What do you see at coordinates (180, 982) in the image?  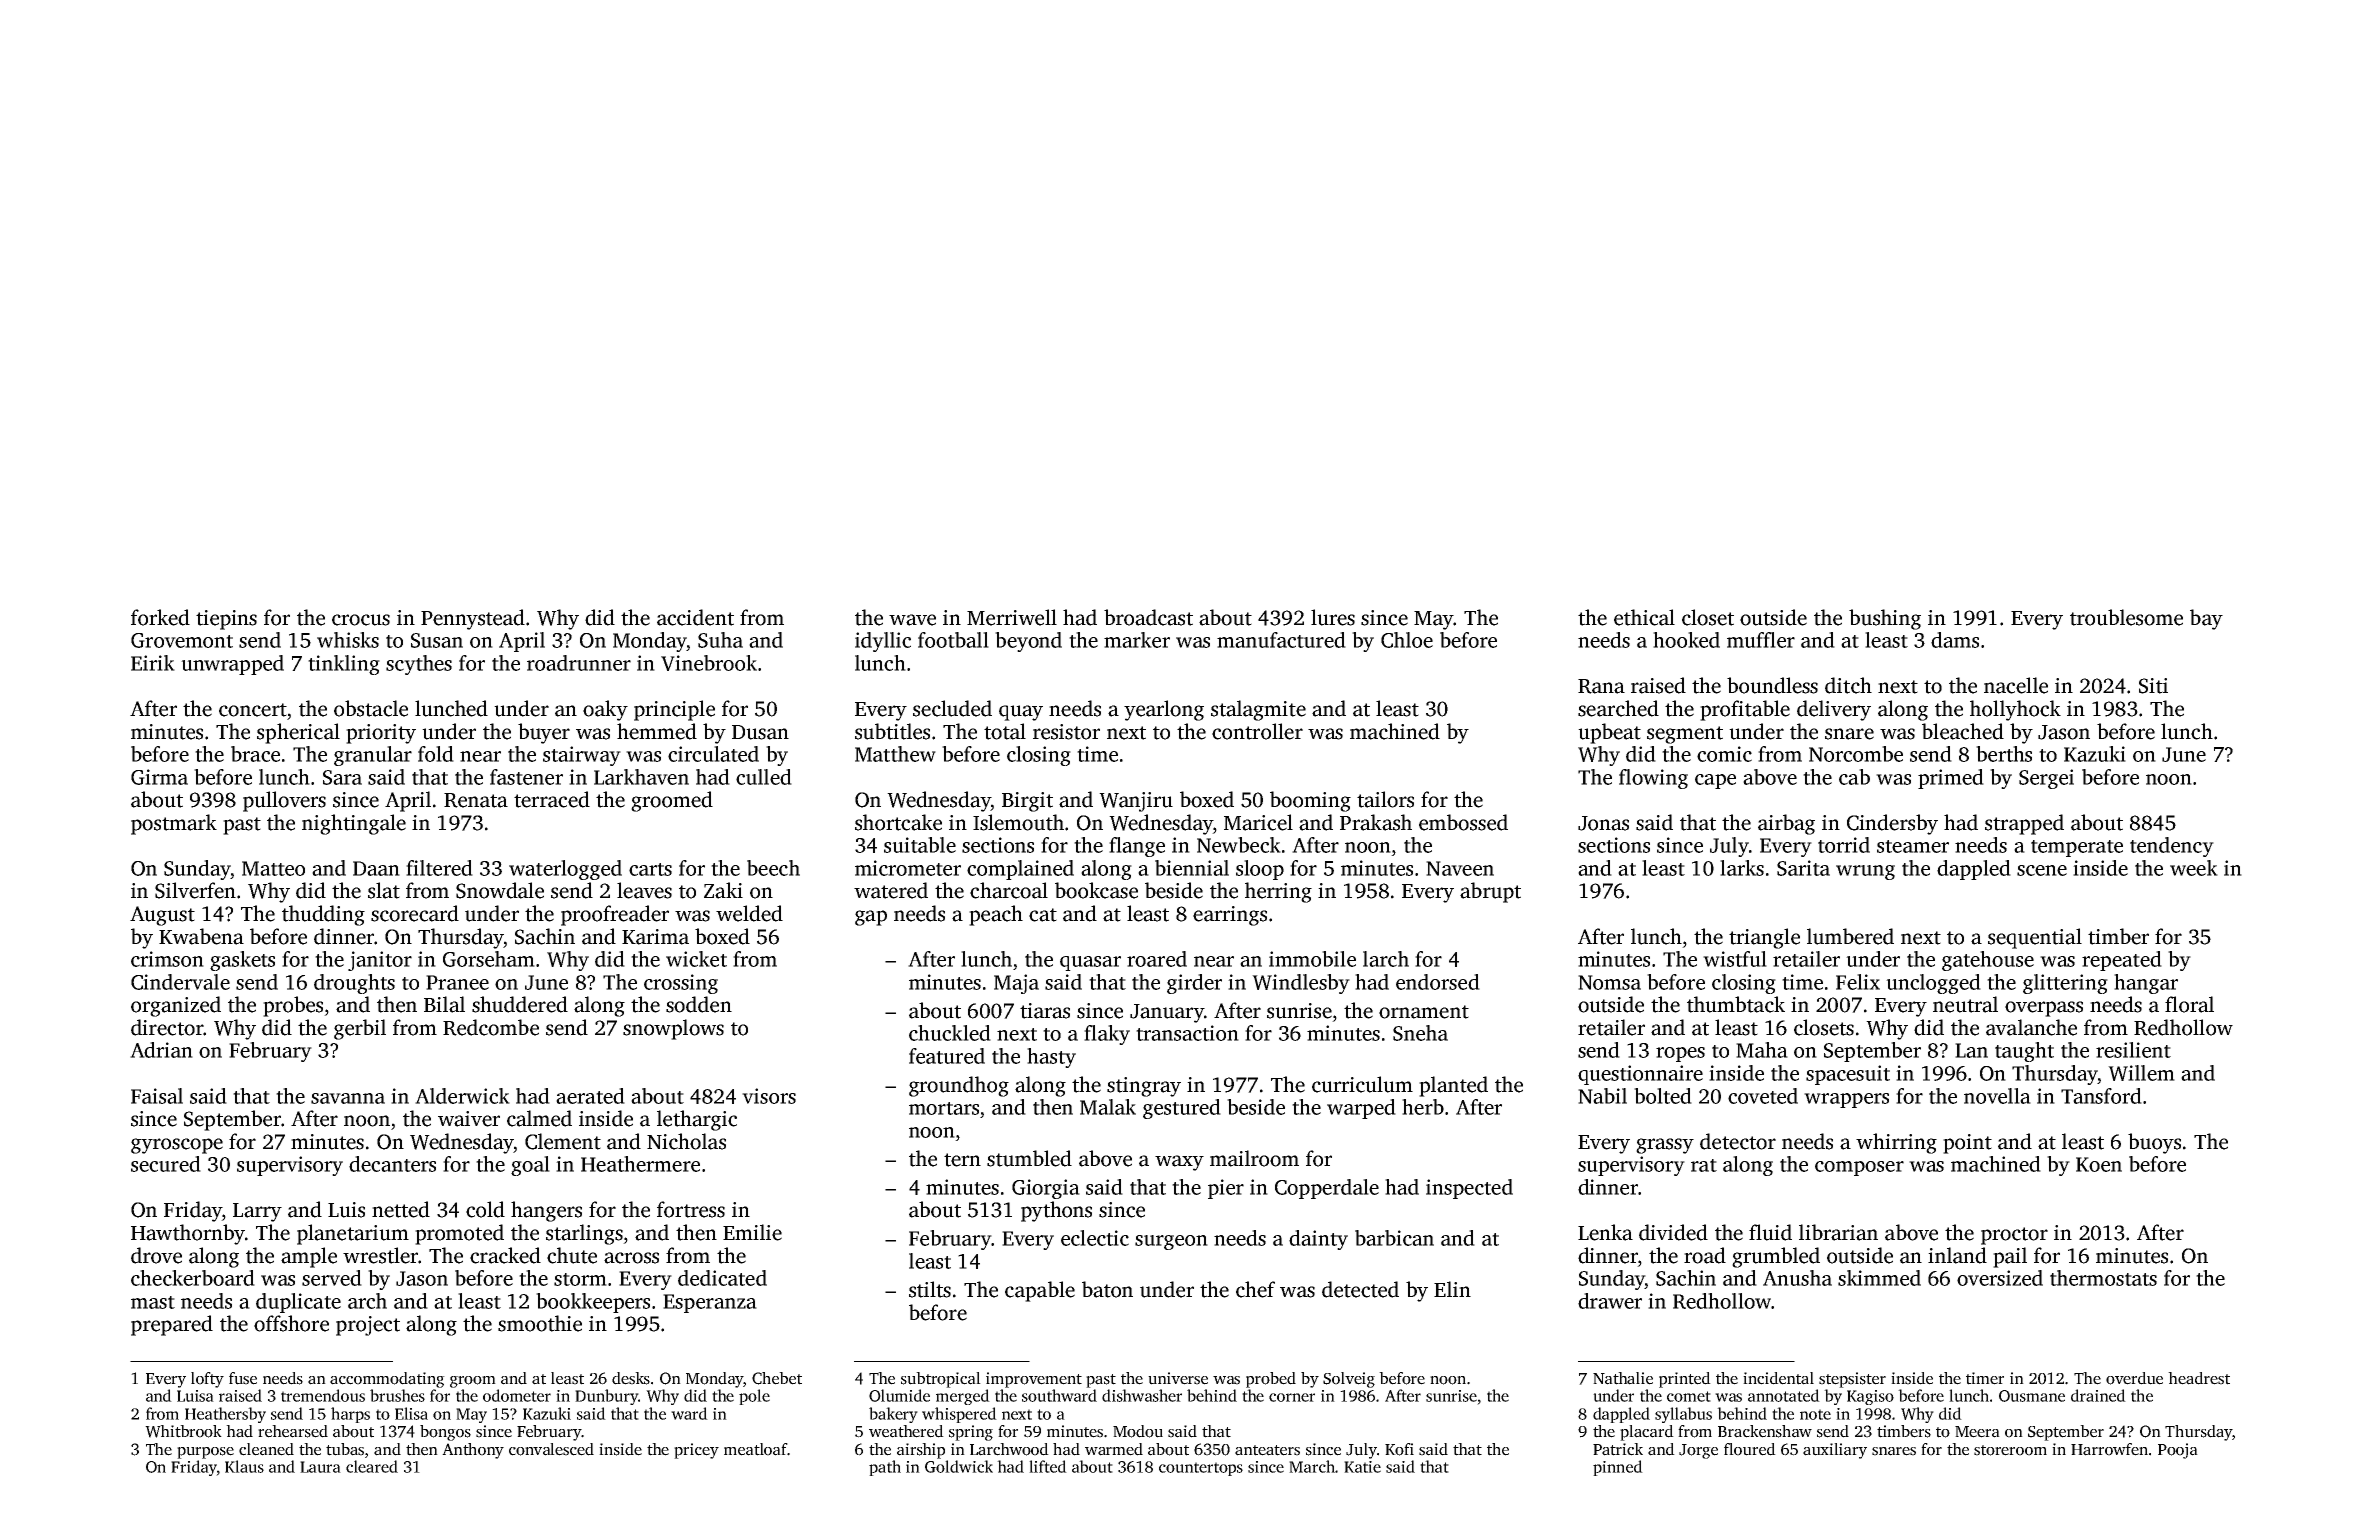 I see `Cindervale` at bounding box center [180, 982].
